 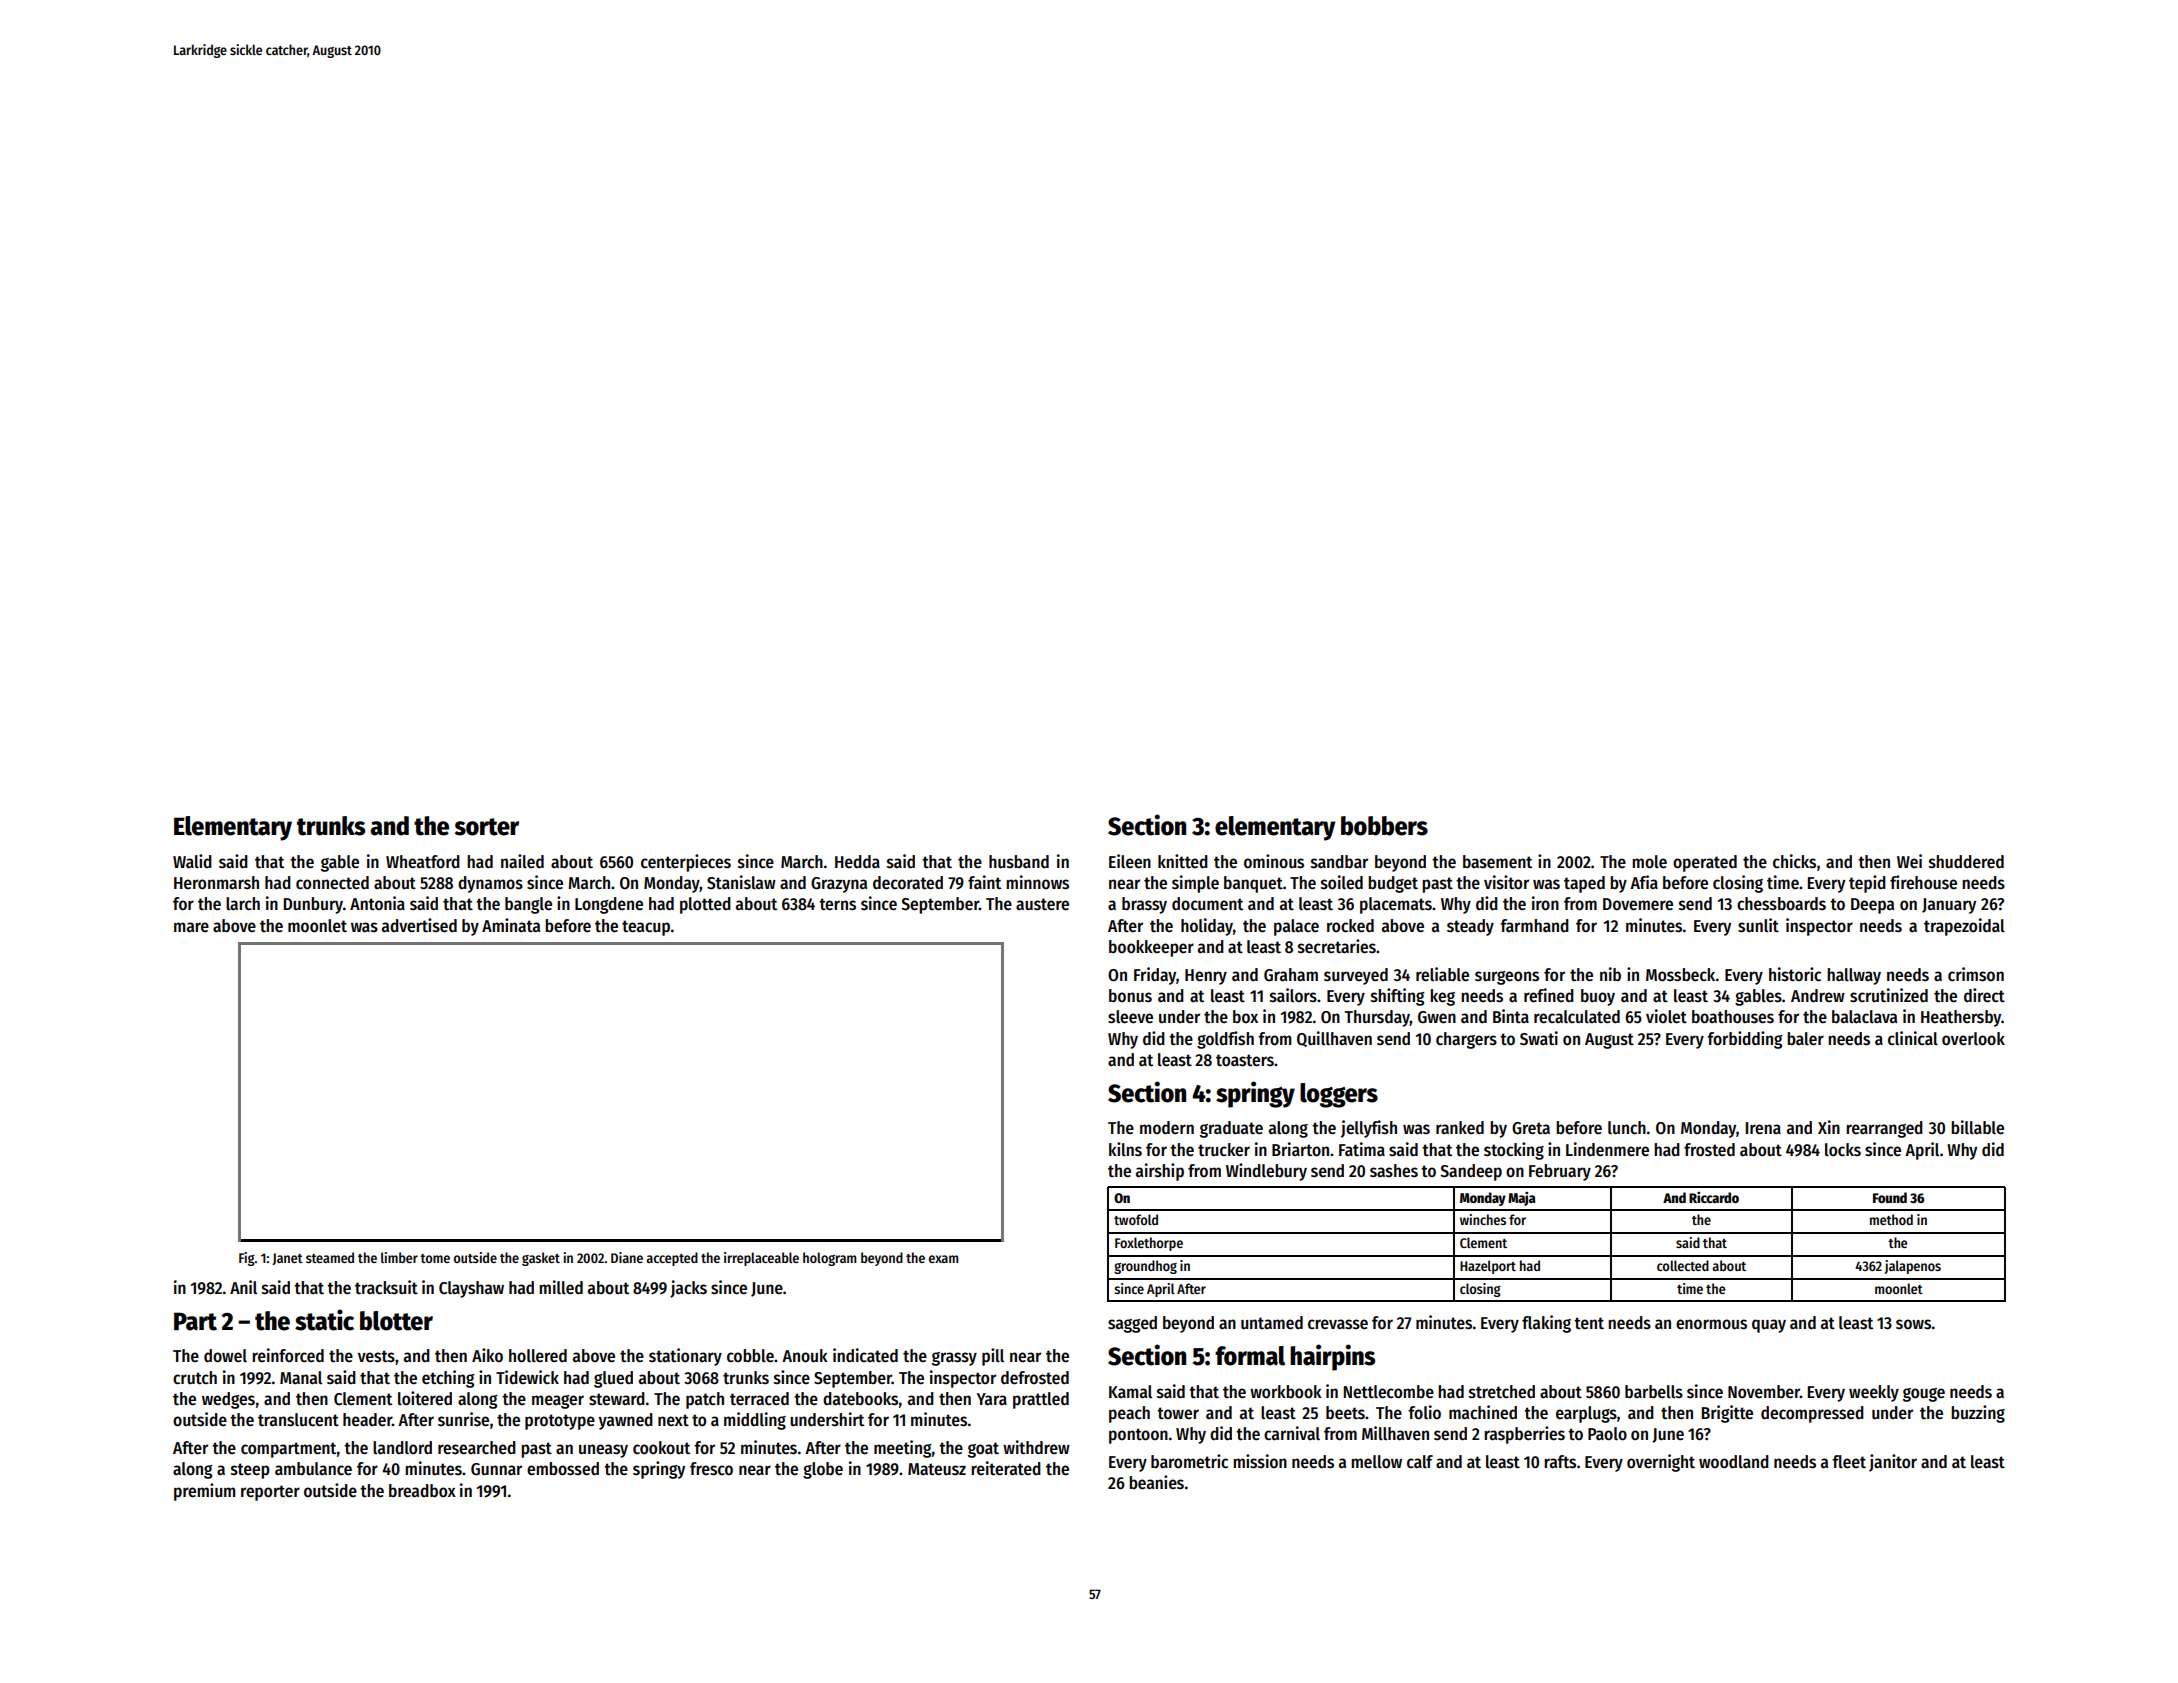 What do you see at coordinates (247, 1259) in the image?
I see `Fig` at bounding box center [247, 1259].
